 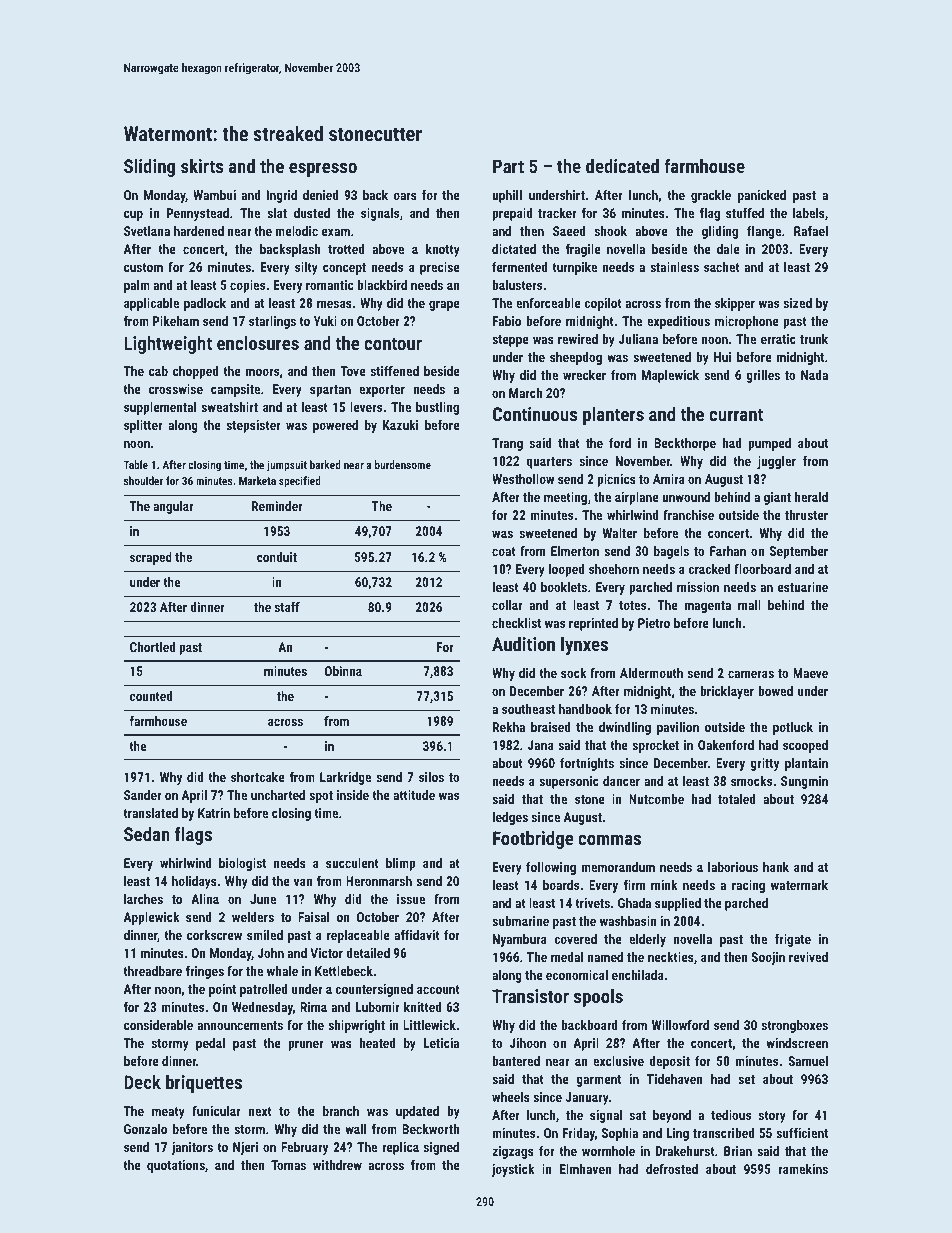 I want to click on mall, so click(x=749, y=605).
